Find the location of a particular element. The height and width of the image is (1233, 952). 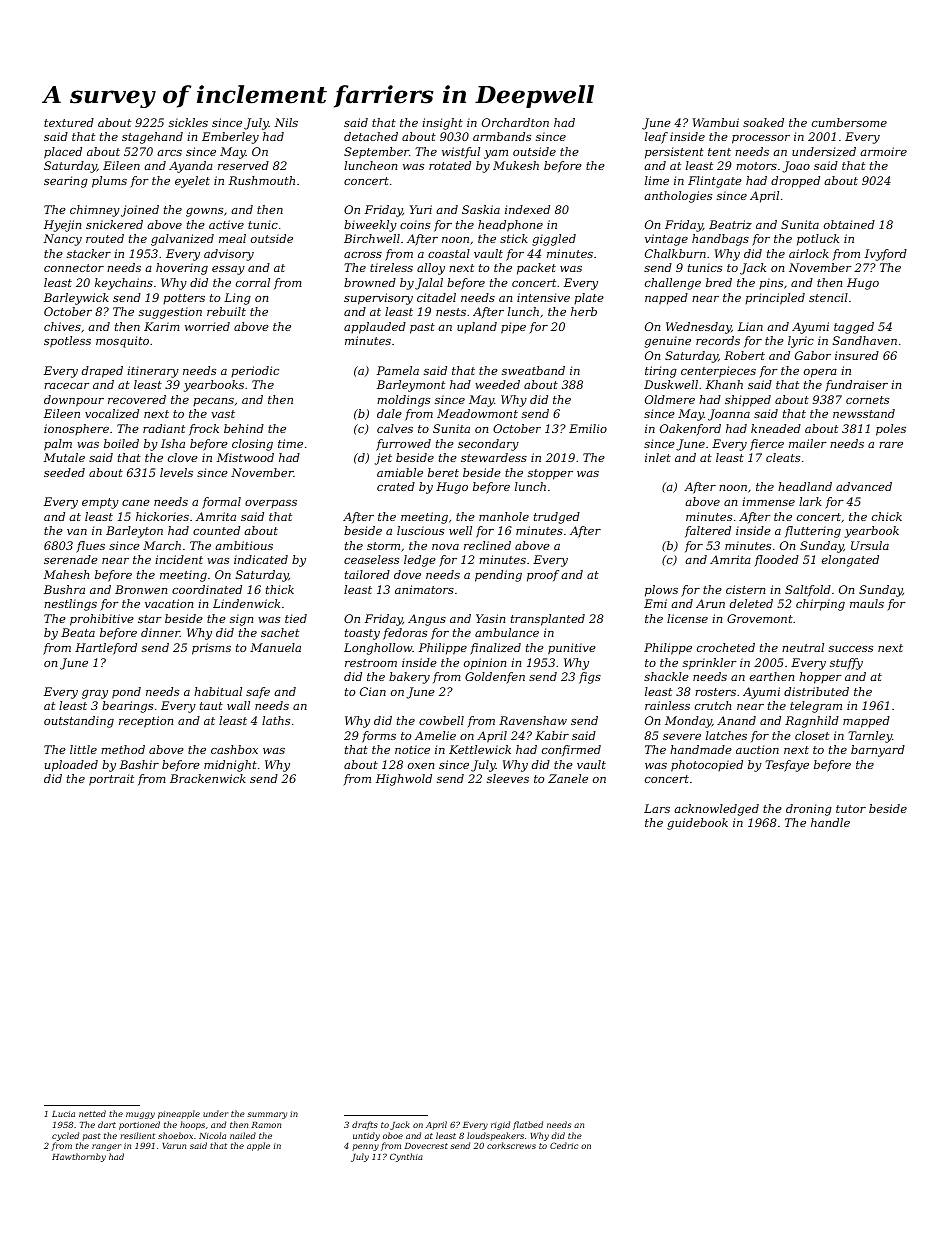

Zanele is located at coordinates (568, 778).
